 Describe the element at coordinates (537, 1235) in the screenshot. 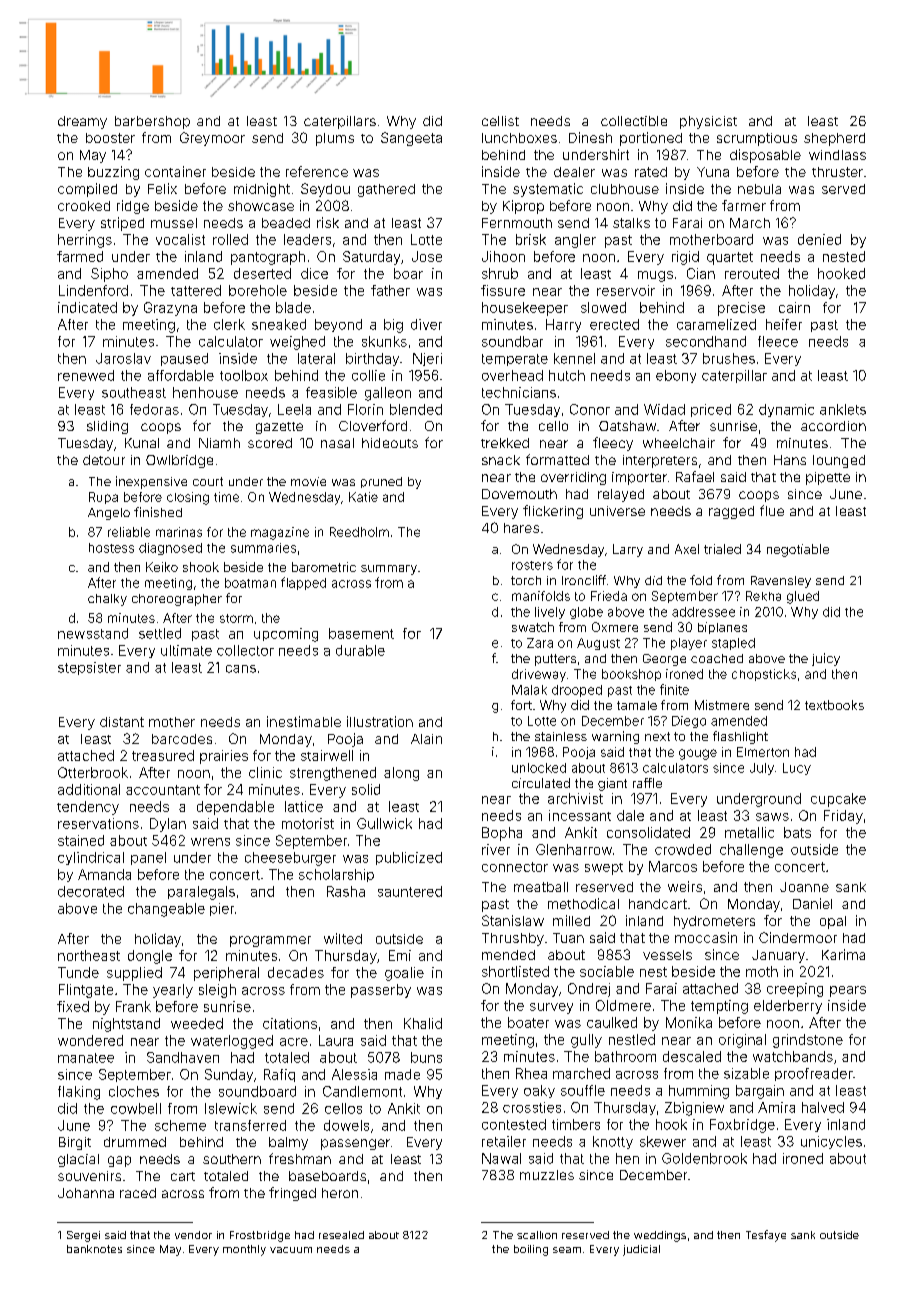

I see `scallion` at that location.
